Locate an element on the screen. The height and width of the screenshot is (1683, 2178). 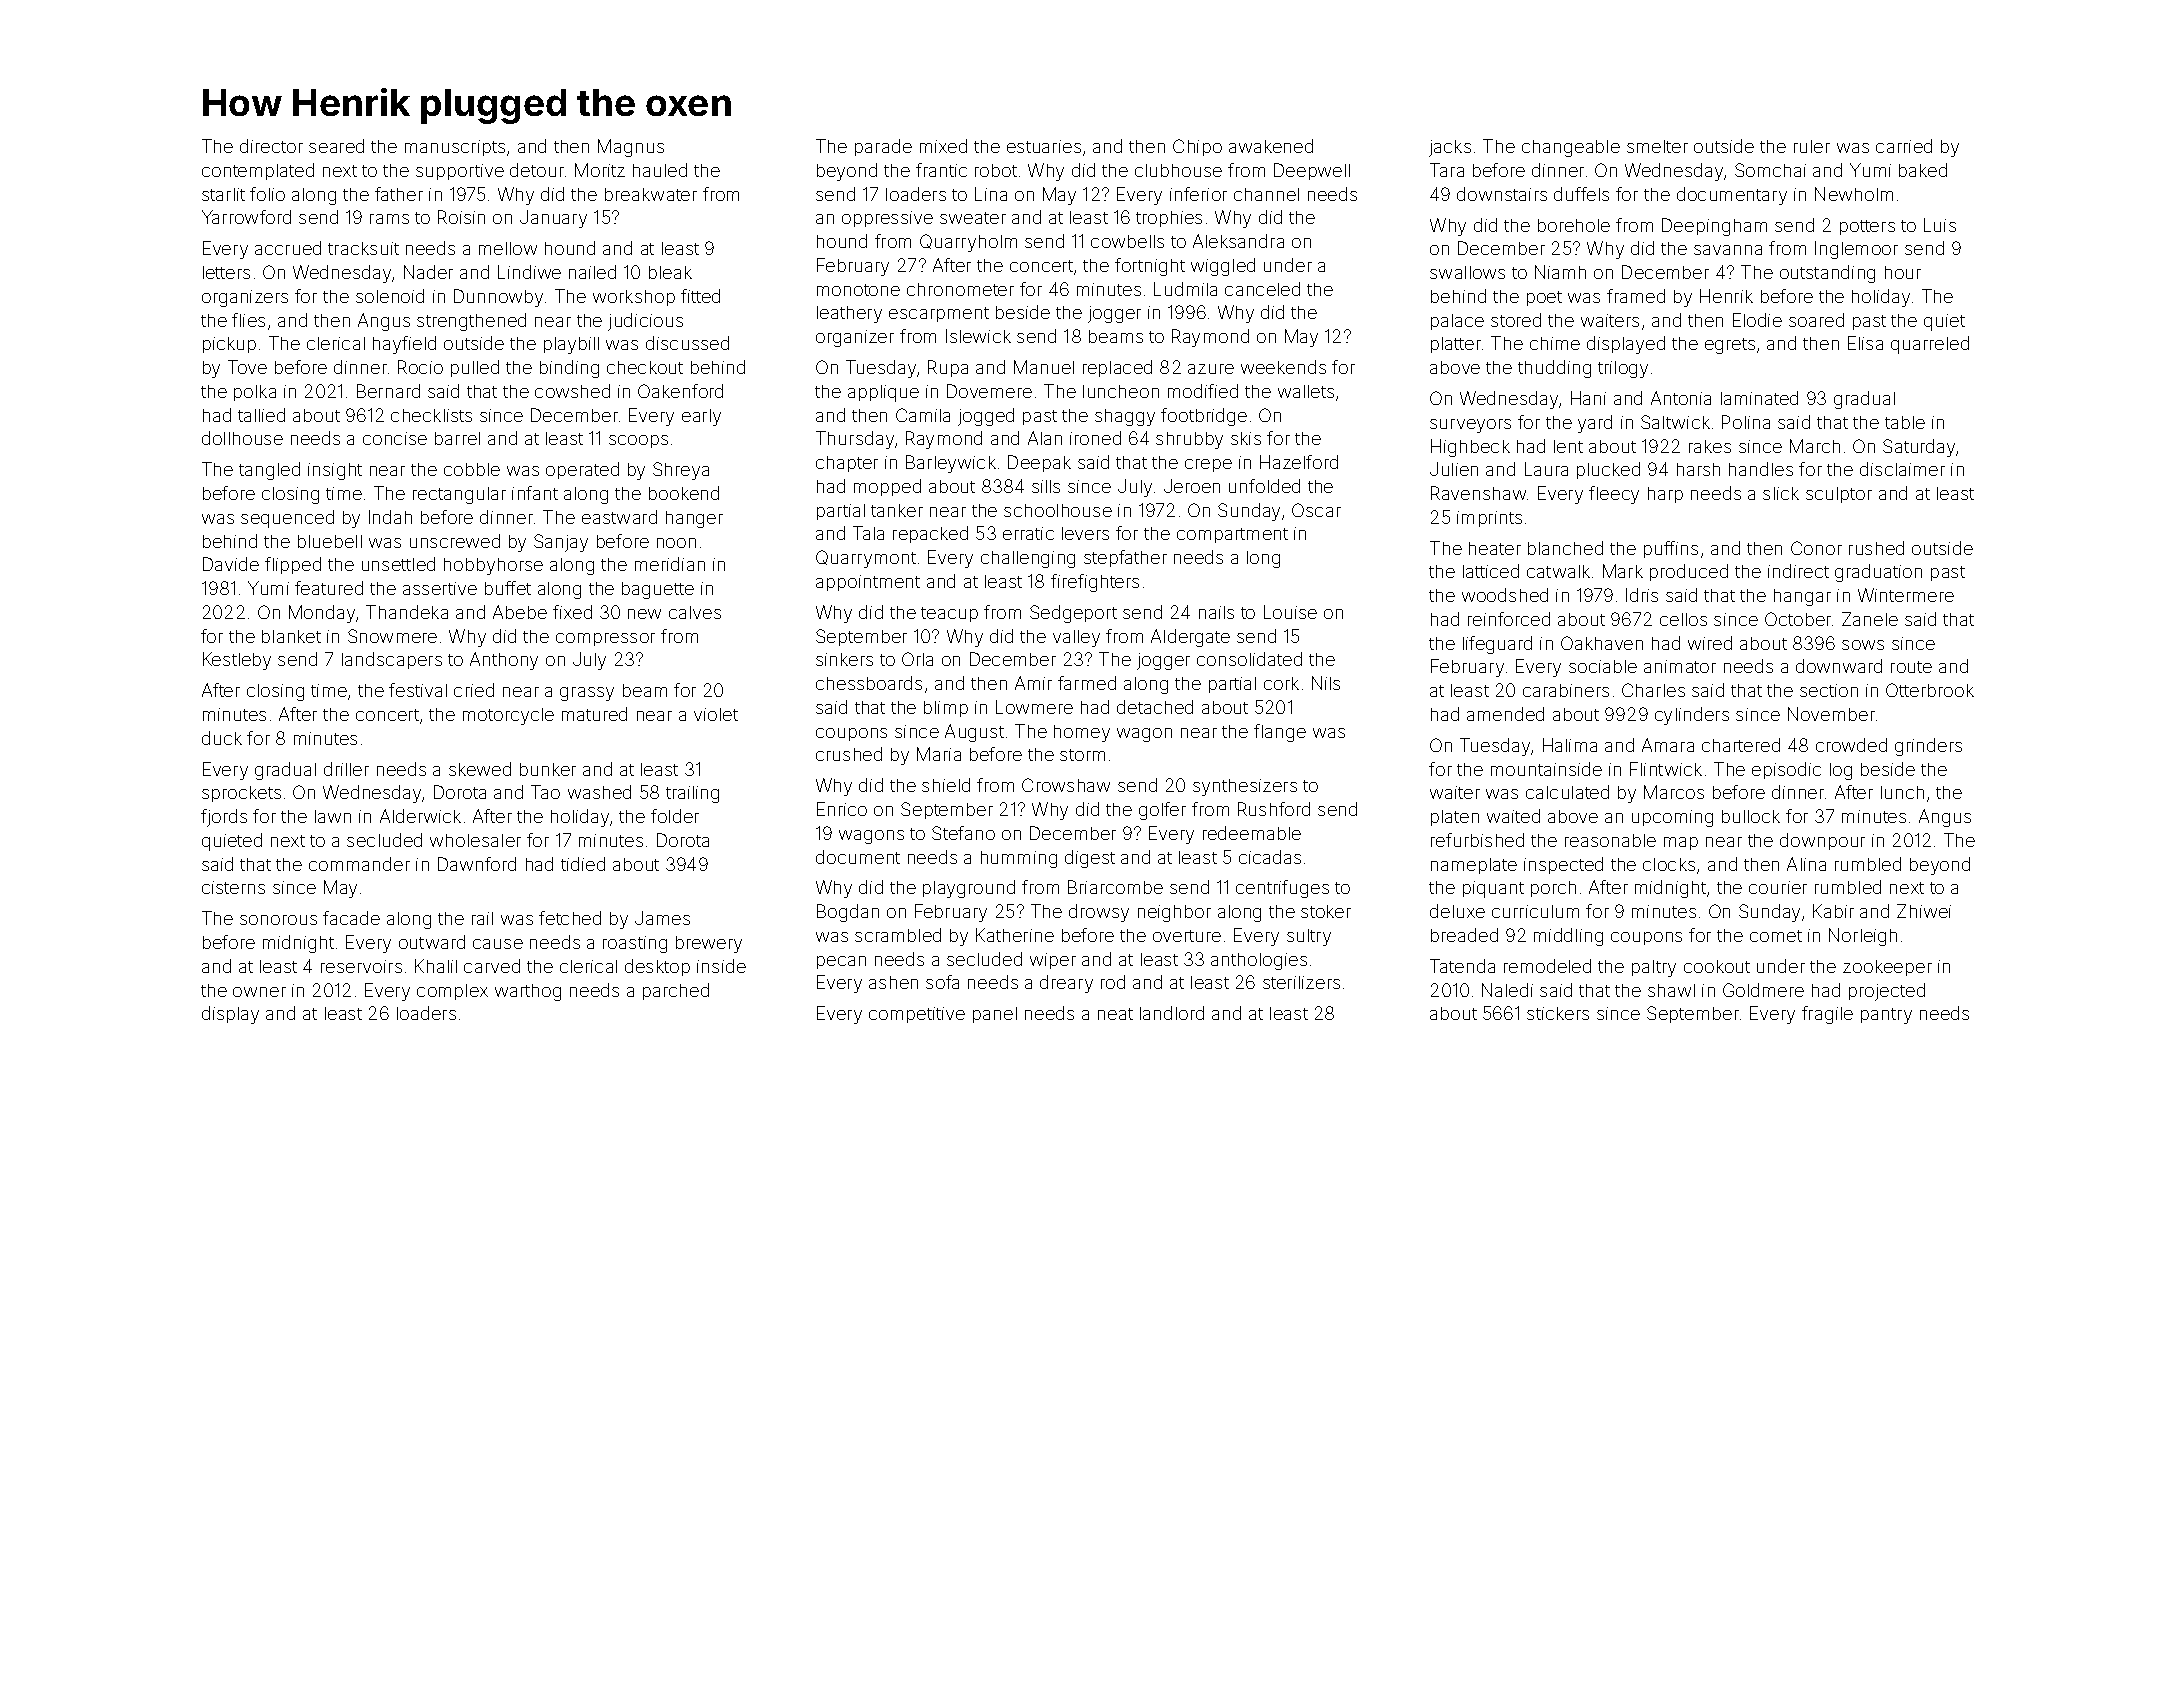
manuscripts is located at coordinates (455, 148).
